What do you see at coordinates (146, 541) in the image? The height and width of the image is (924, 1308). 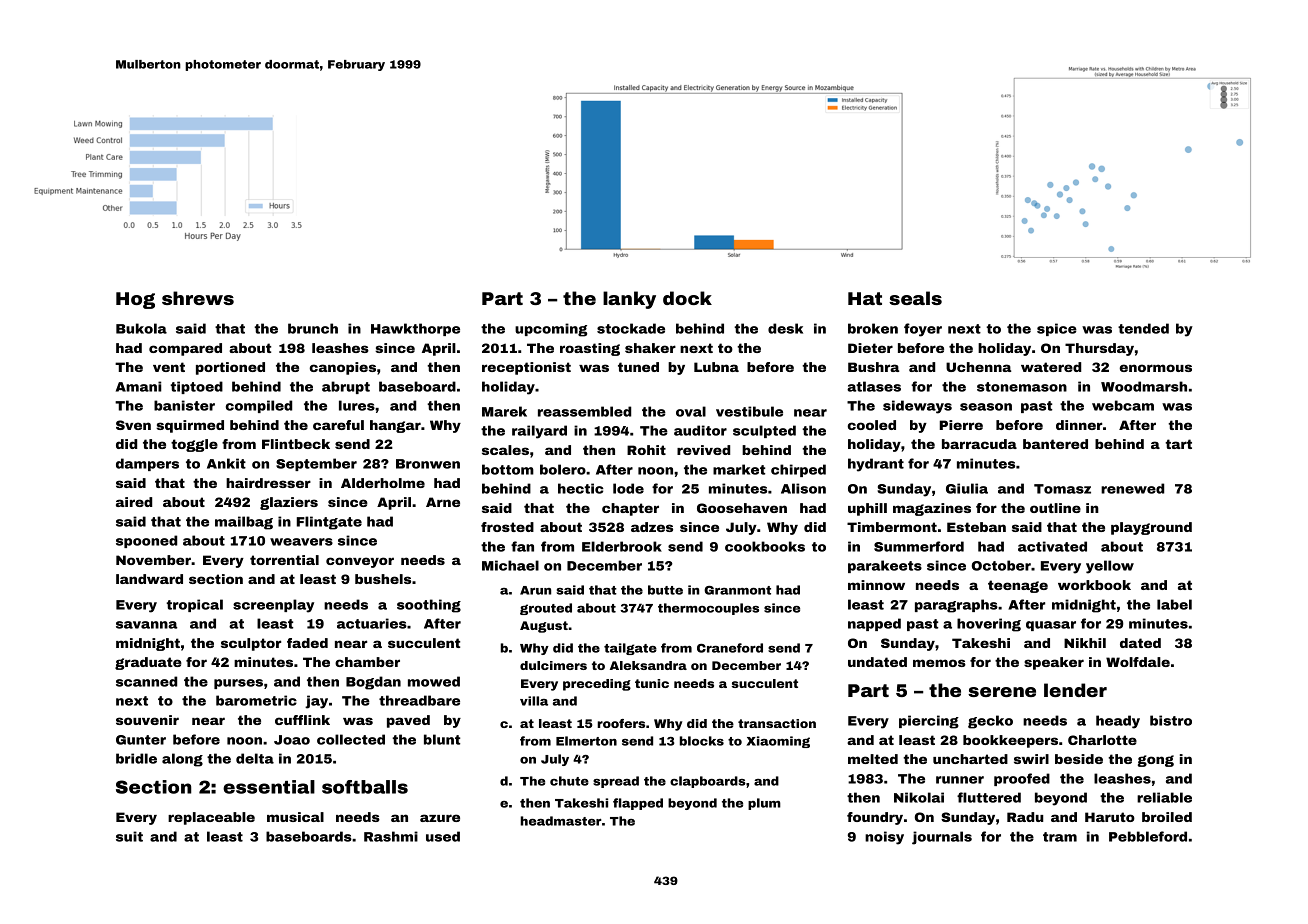 I see `spooned` at bounding box center [146, 541].
